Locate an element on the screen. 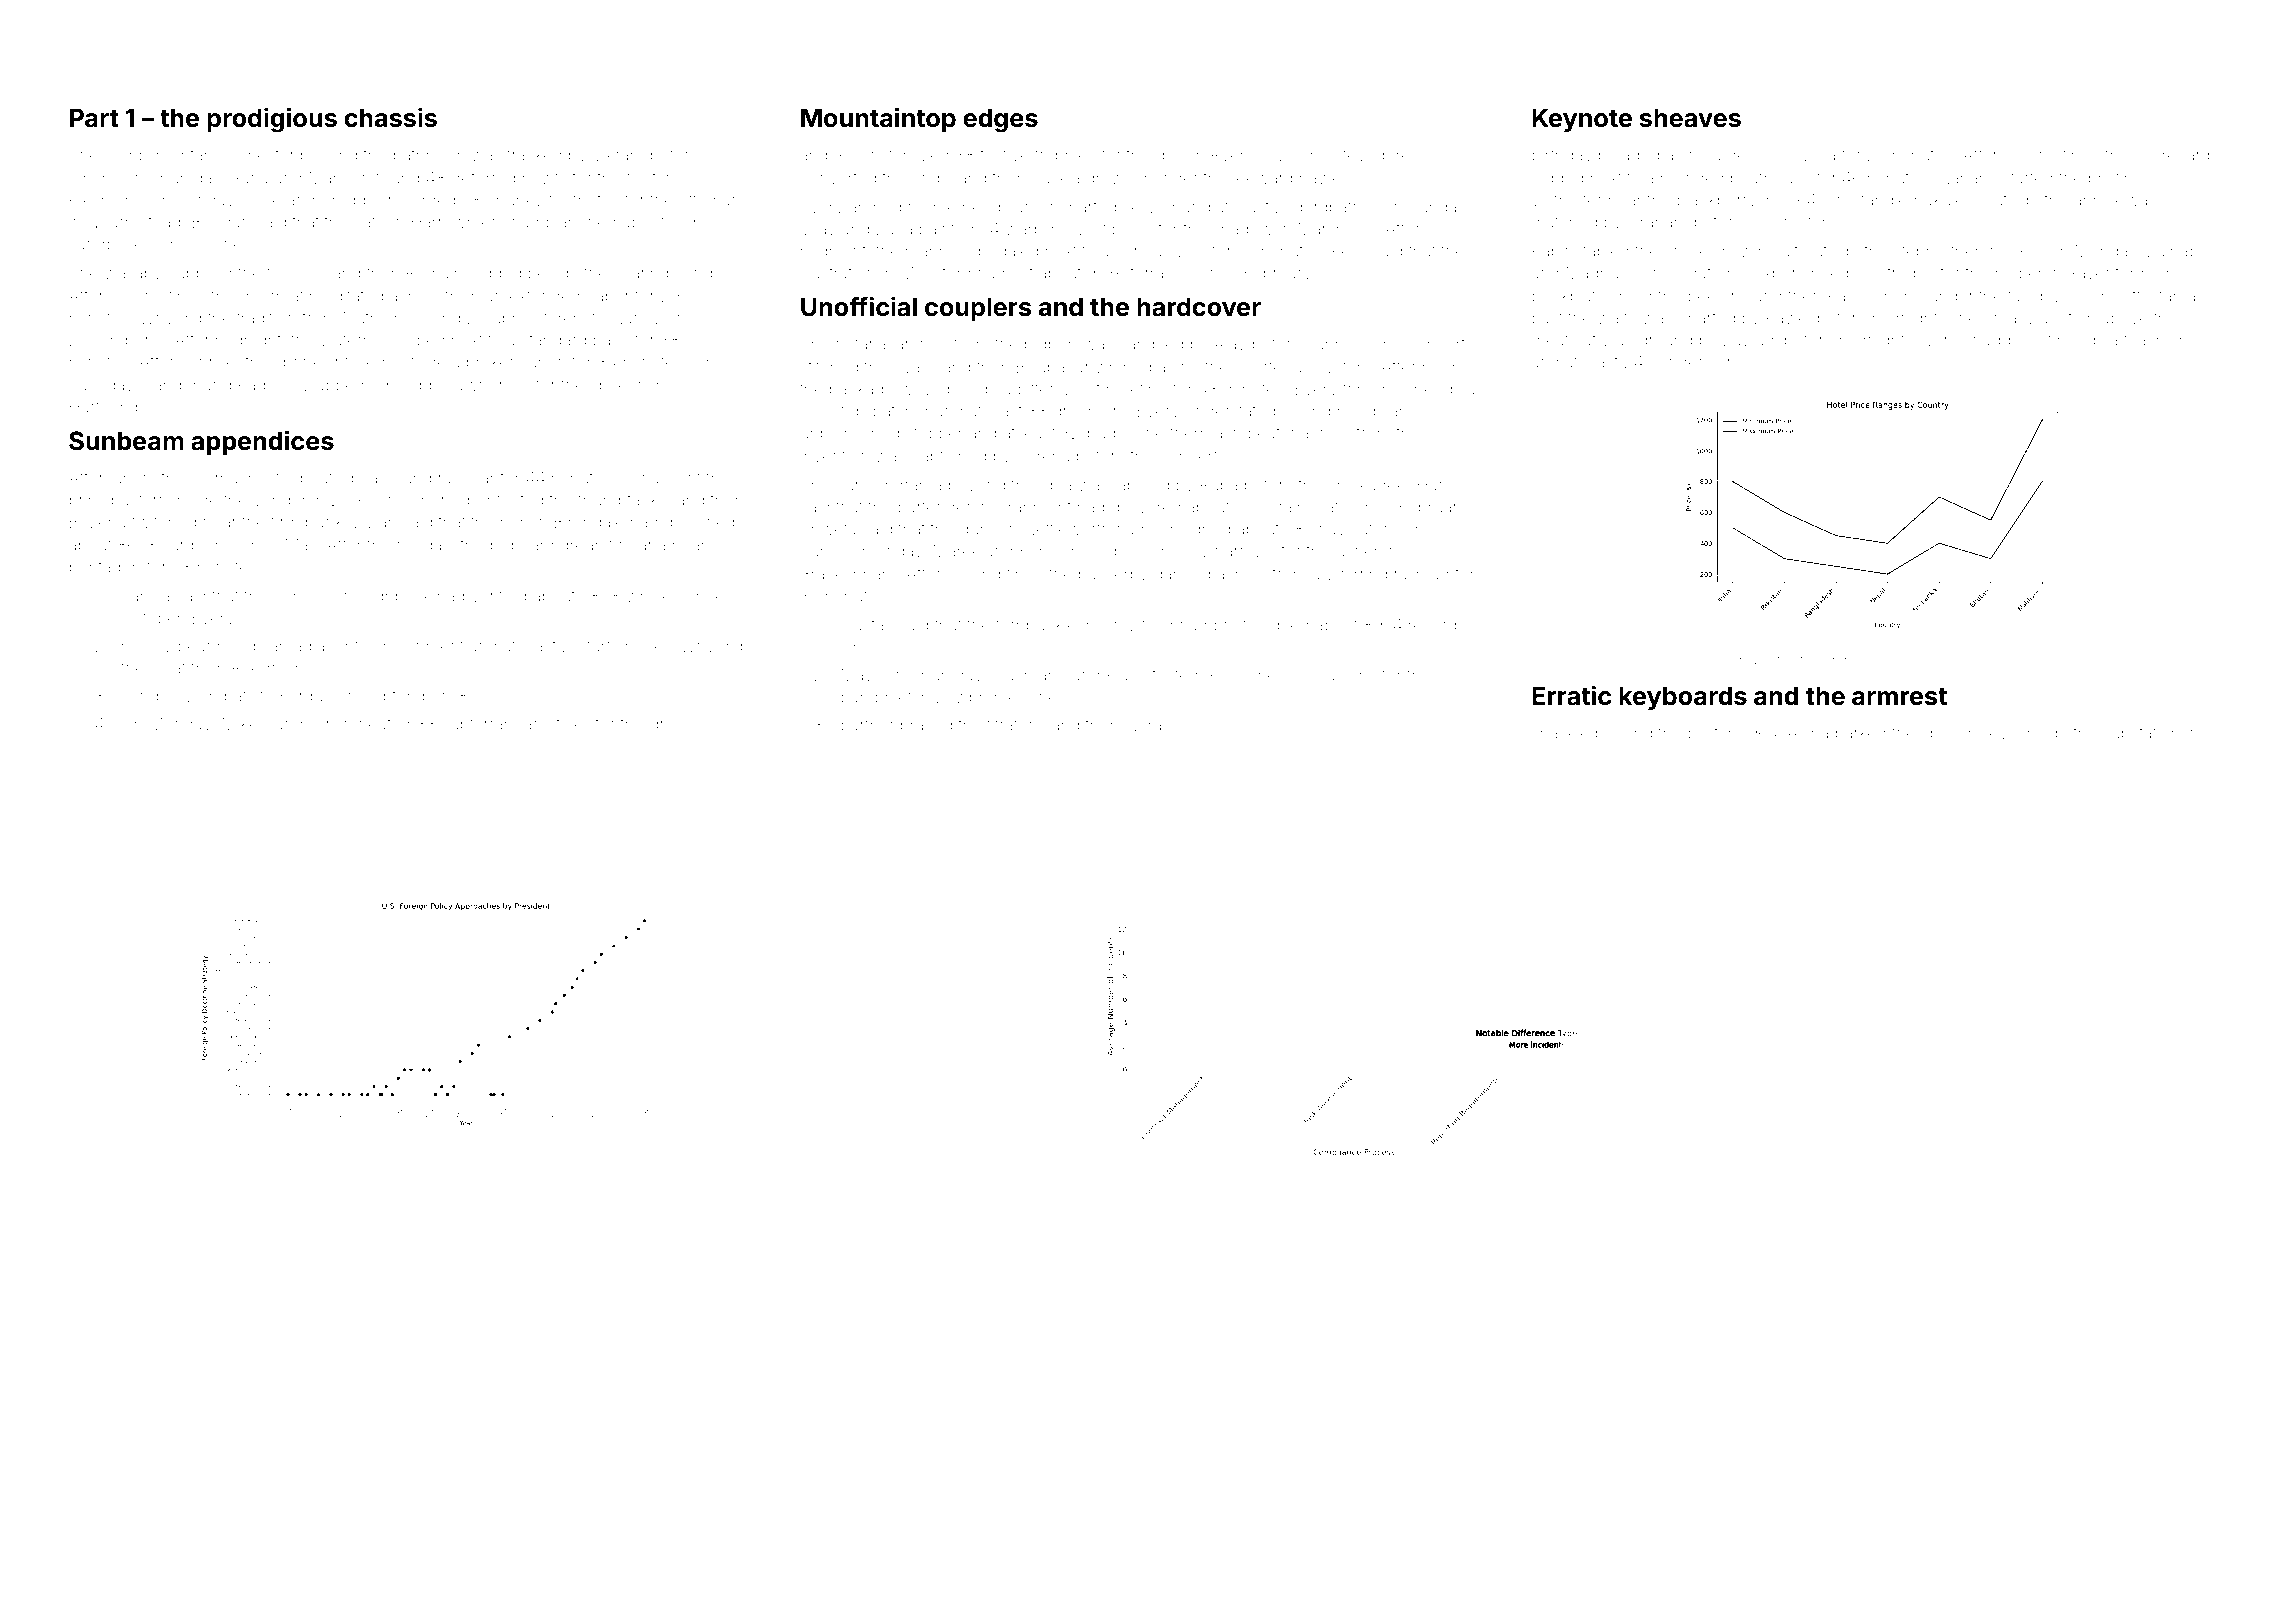  pleaded is located at coordinates (1629, 156).
